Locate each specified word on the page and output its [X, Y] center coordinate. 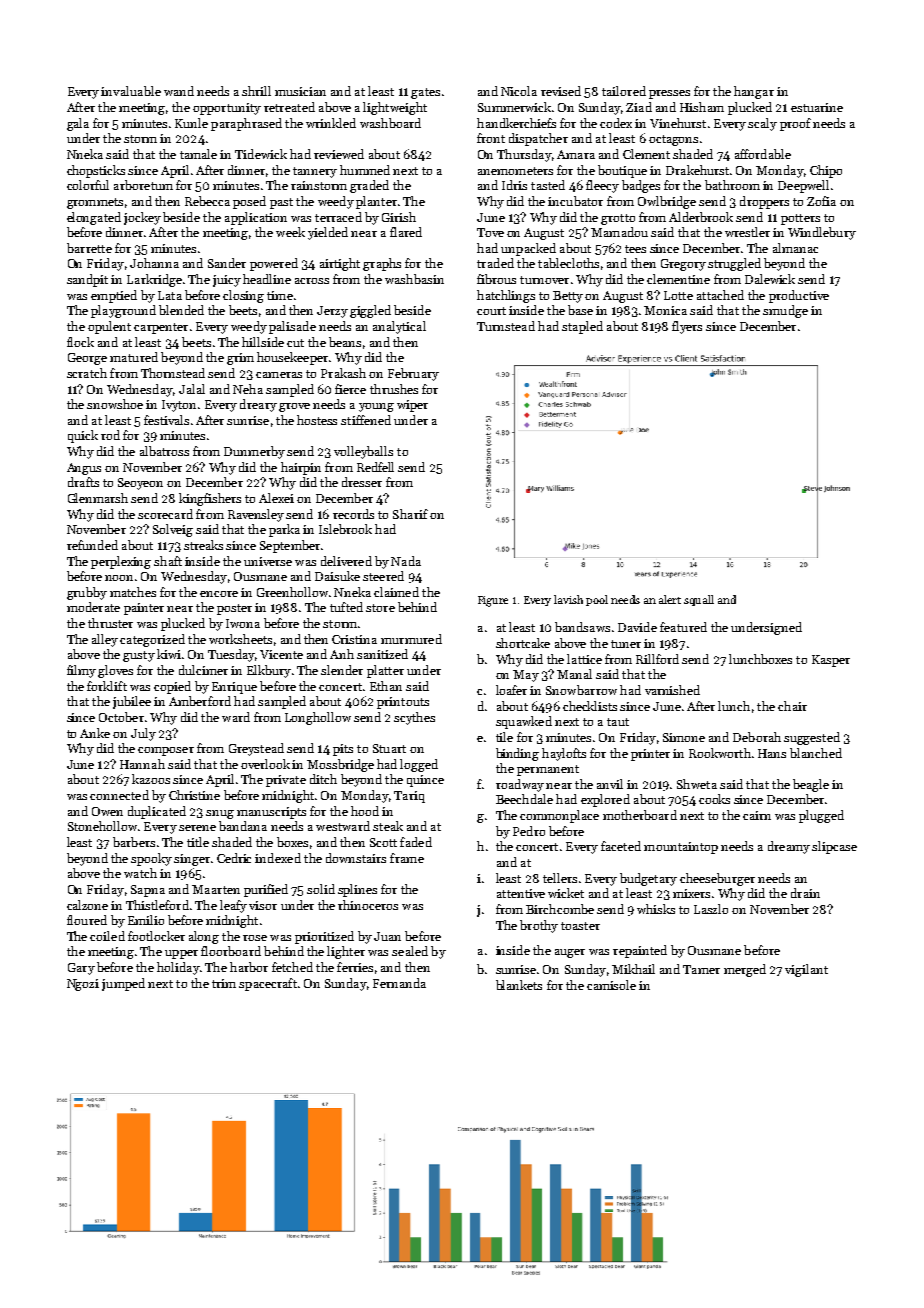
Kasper [831, 661]
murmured [411, 639]
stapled [582, 327]
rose [255, 938]
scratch [87, 373]
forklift [107, 686]
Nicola [519, 91]
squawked [524, 722]
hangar [754, 92]
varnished [672, 690]
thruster [110, 623]
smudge [785, 311]
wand [179, 91]
